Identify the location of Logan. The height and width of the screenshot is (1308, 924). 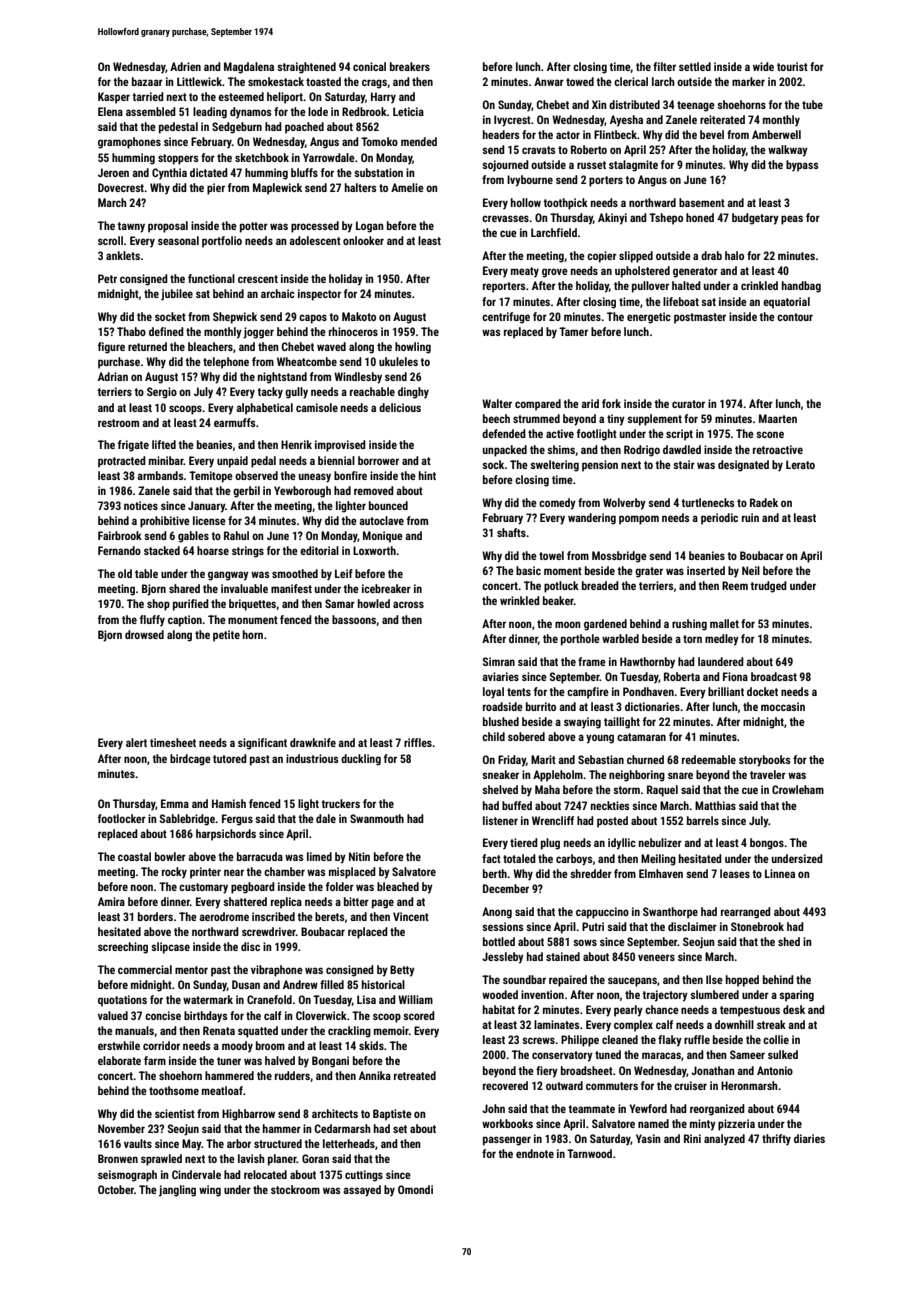
(370, 227).
